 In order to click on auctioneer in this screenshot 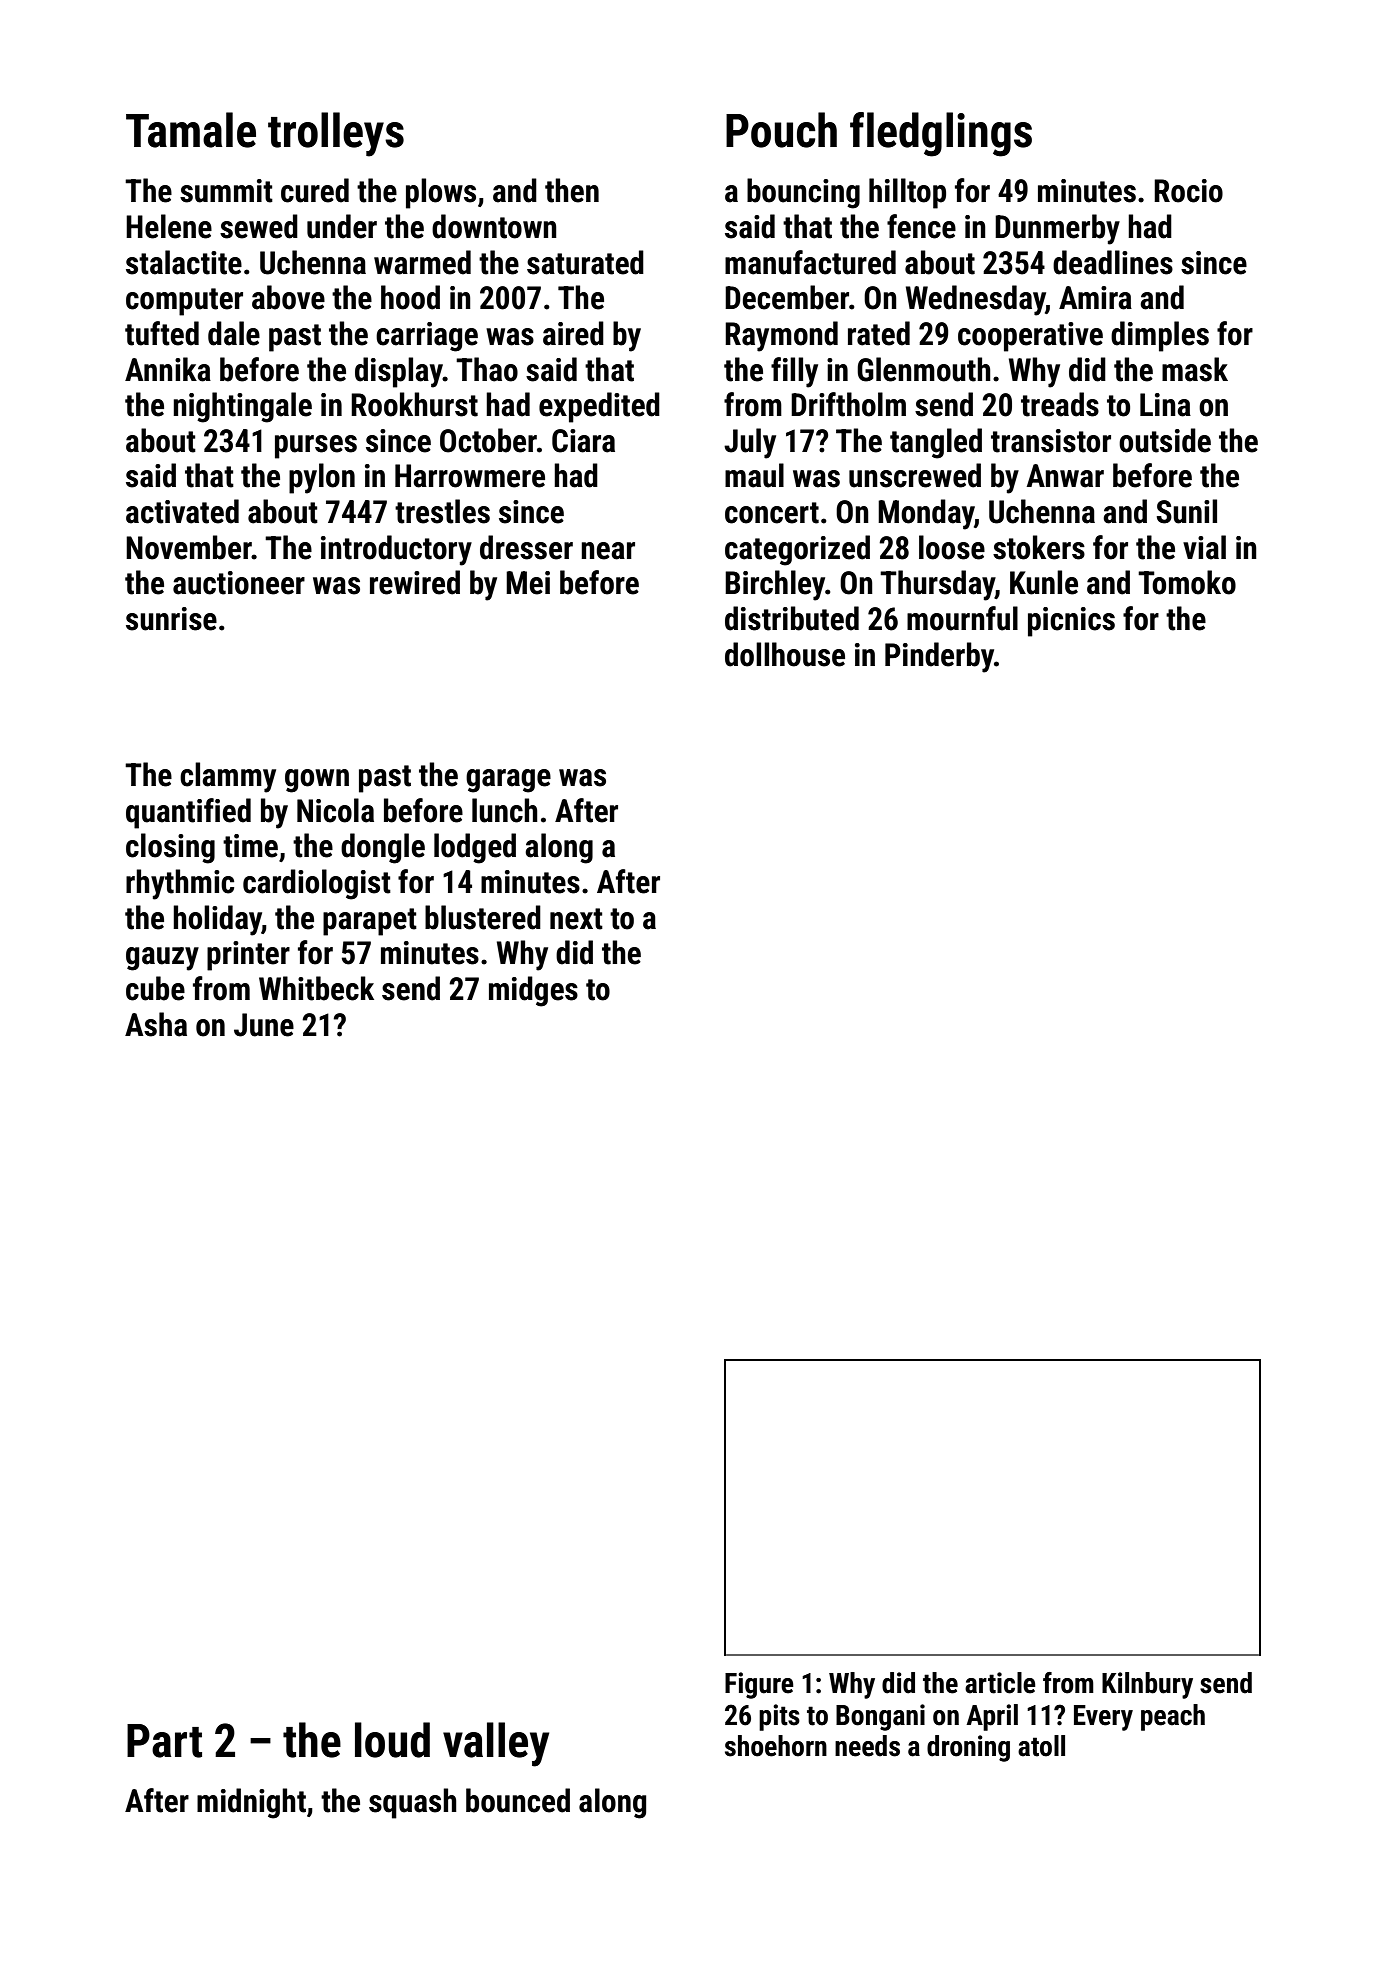, I will do `click(239, 583)`.
